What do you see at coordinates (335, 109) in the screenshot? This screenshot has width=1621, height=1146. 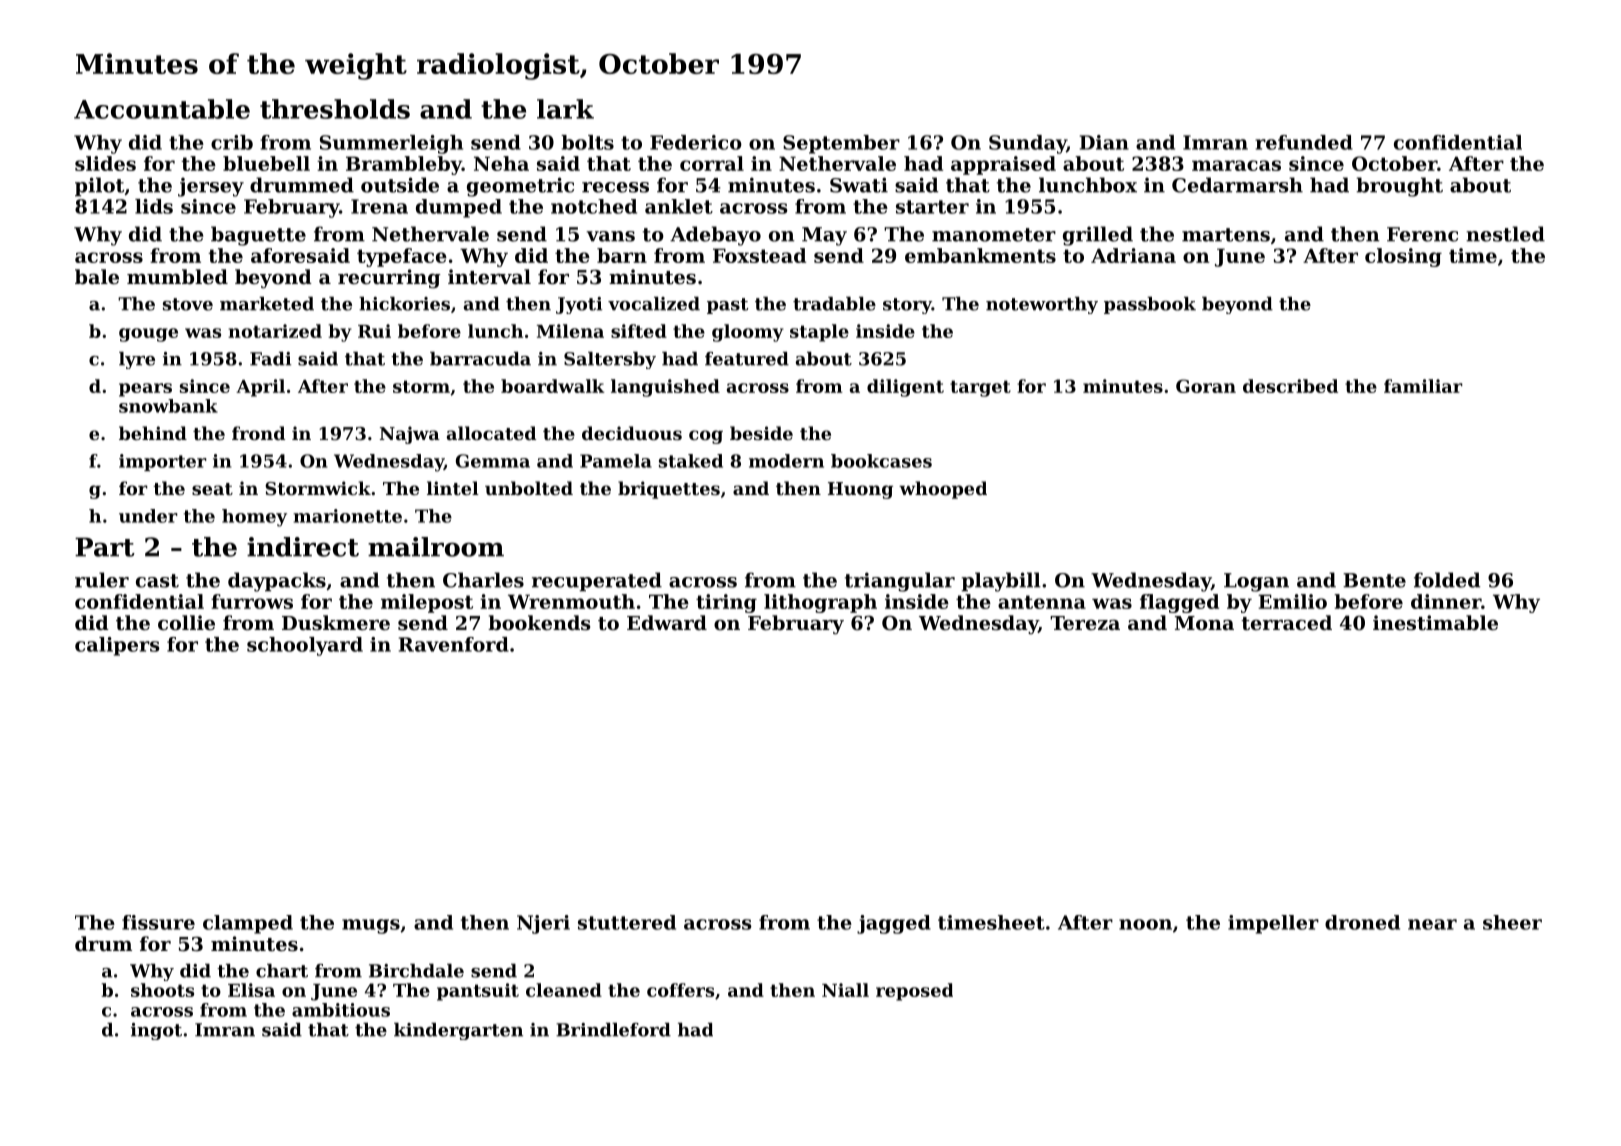 I see `thresholds` at bounding box center [335, 109].
